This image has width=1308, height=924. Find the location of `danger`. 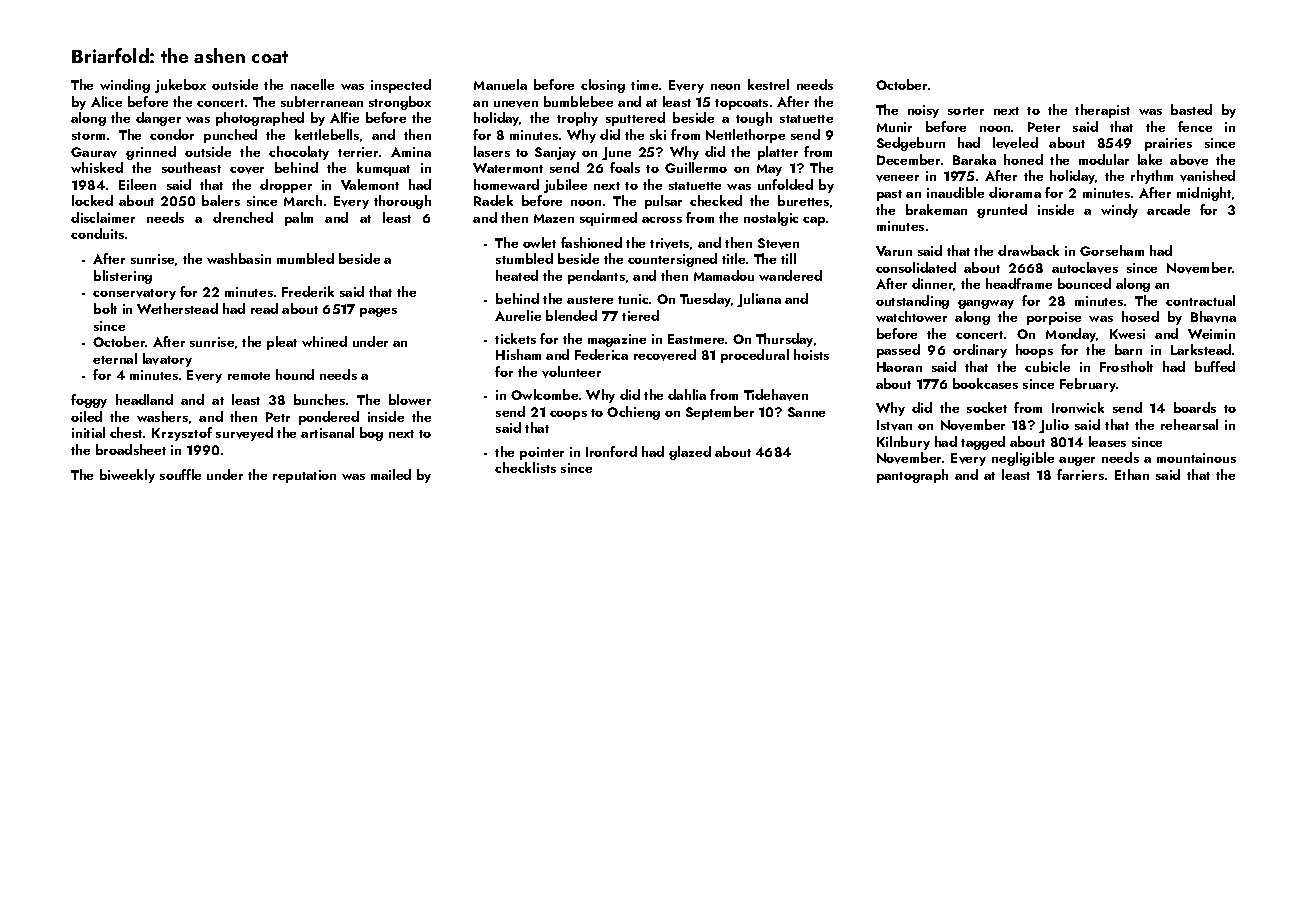

danger is located at coordinates (158, 119).
